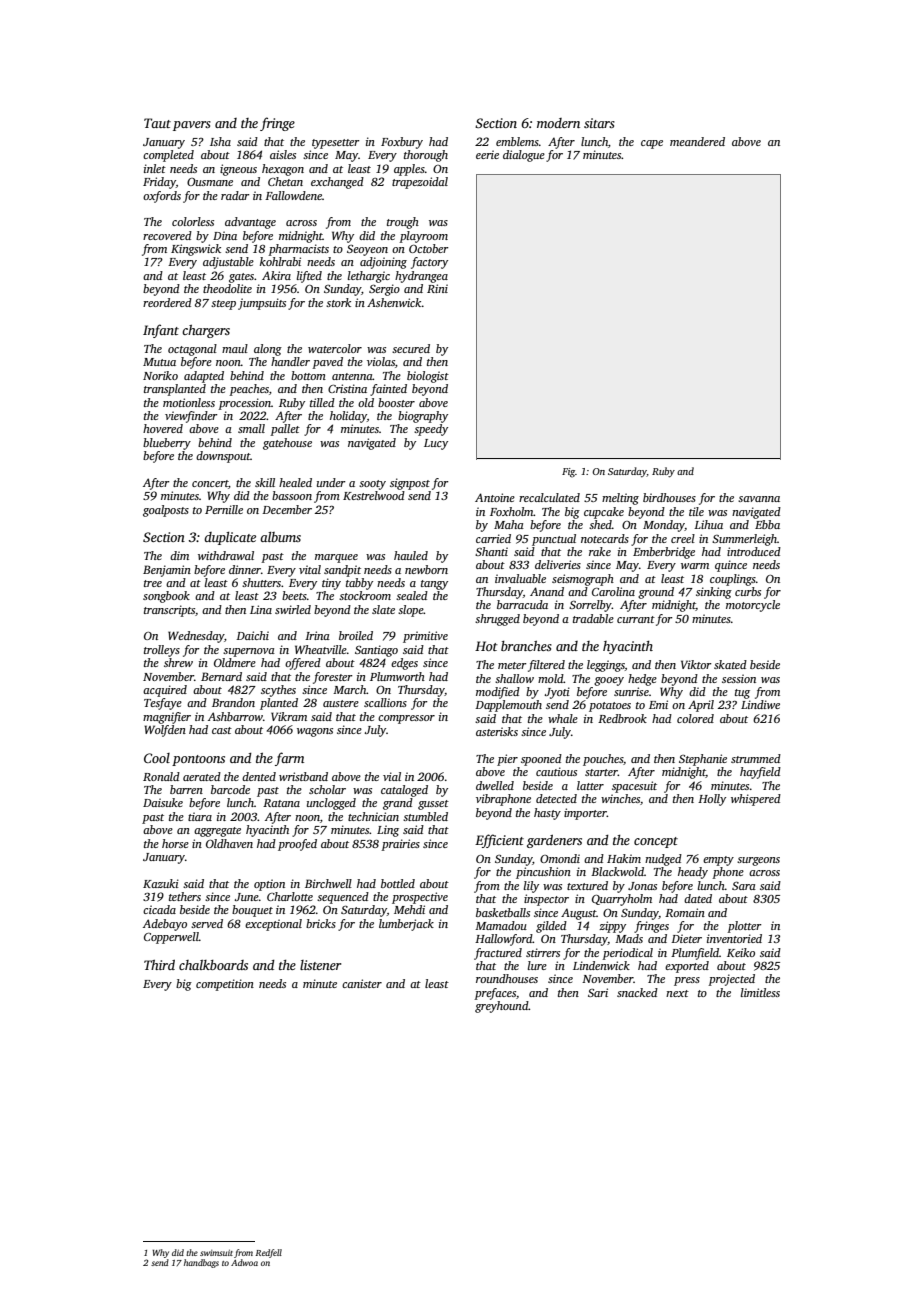 This screenshot has height=1314, width=924. I want to click on Ratana, so click(281, 803).
